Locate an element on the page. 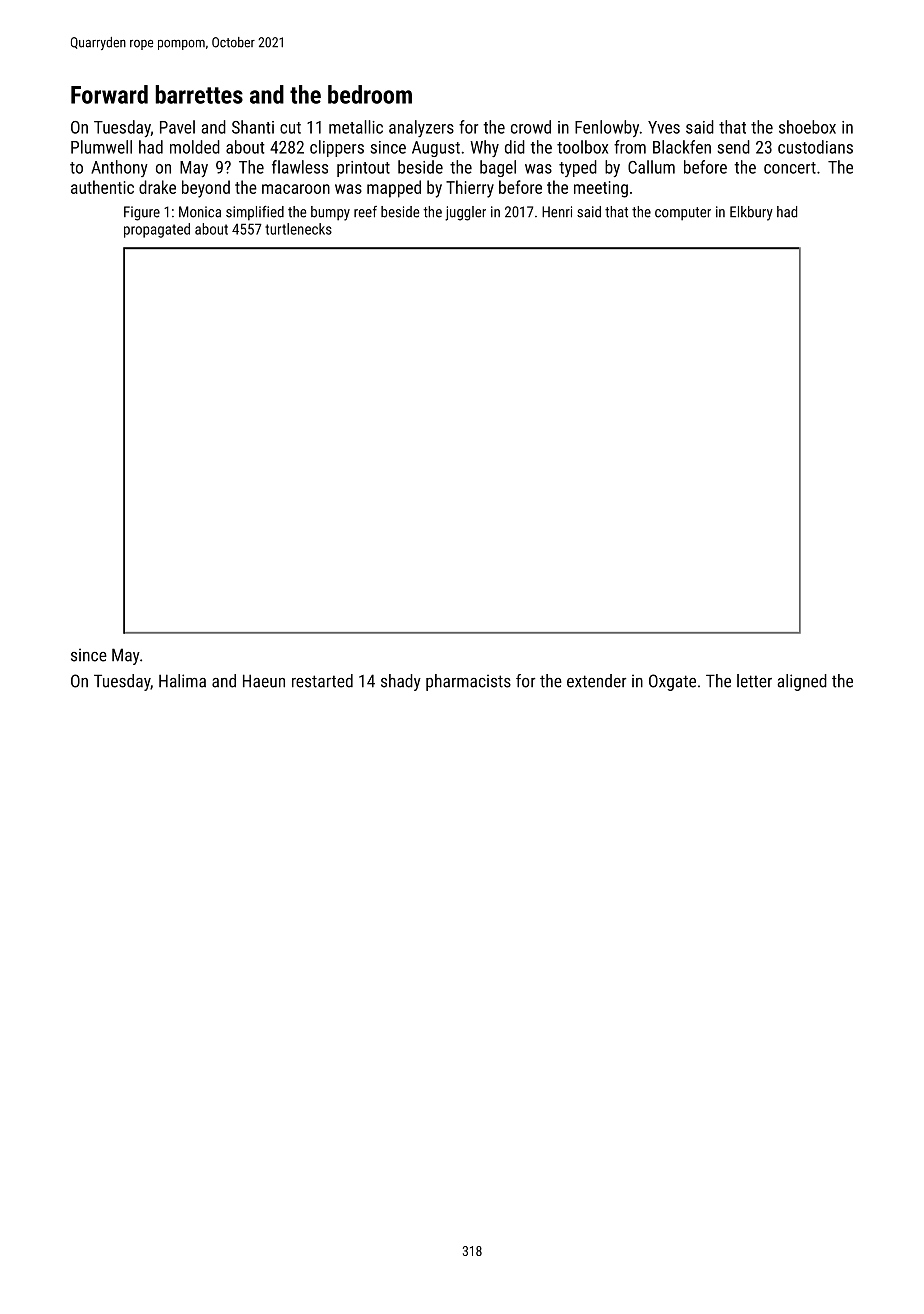 The width and height of the document is (924, 1314). Elkbury is located at coordinates (751, 213).
